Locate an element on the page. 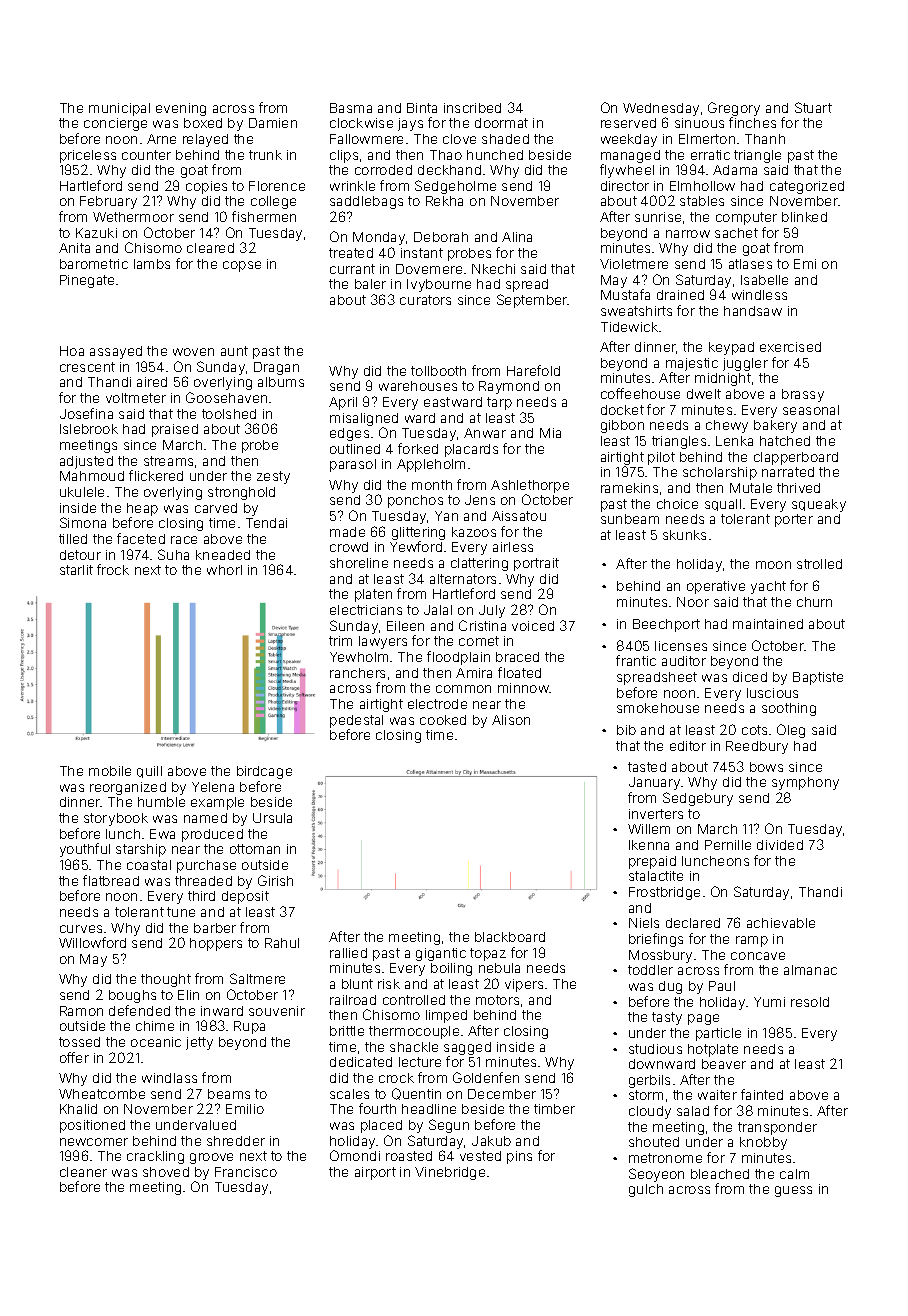 Image resolution: width=908 pixels, height=1316 pixels. Appleholm is located at coordinates (431, 465).
